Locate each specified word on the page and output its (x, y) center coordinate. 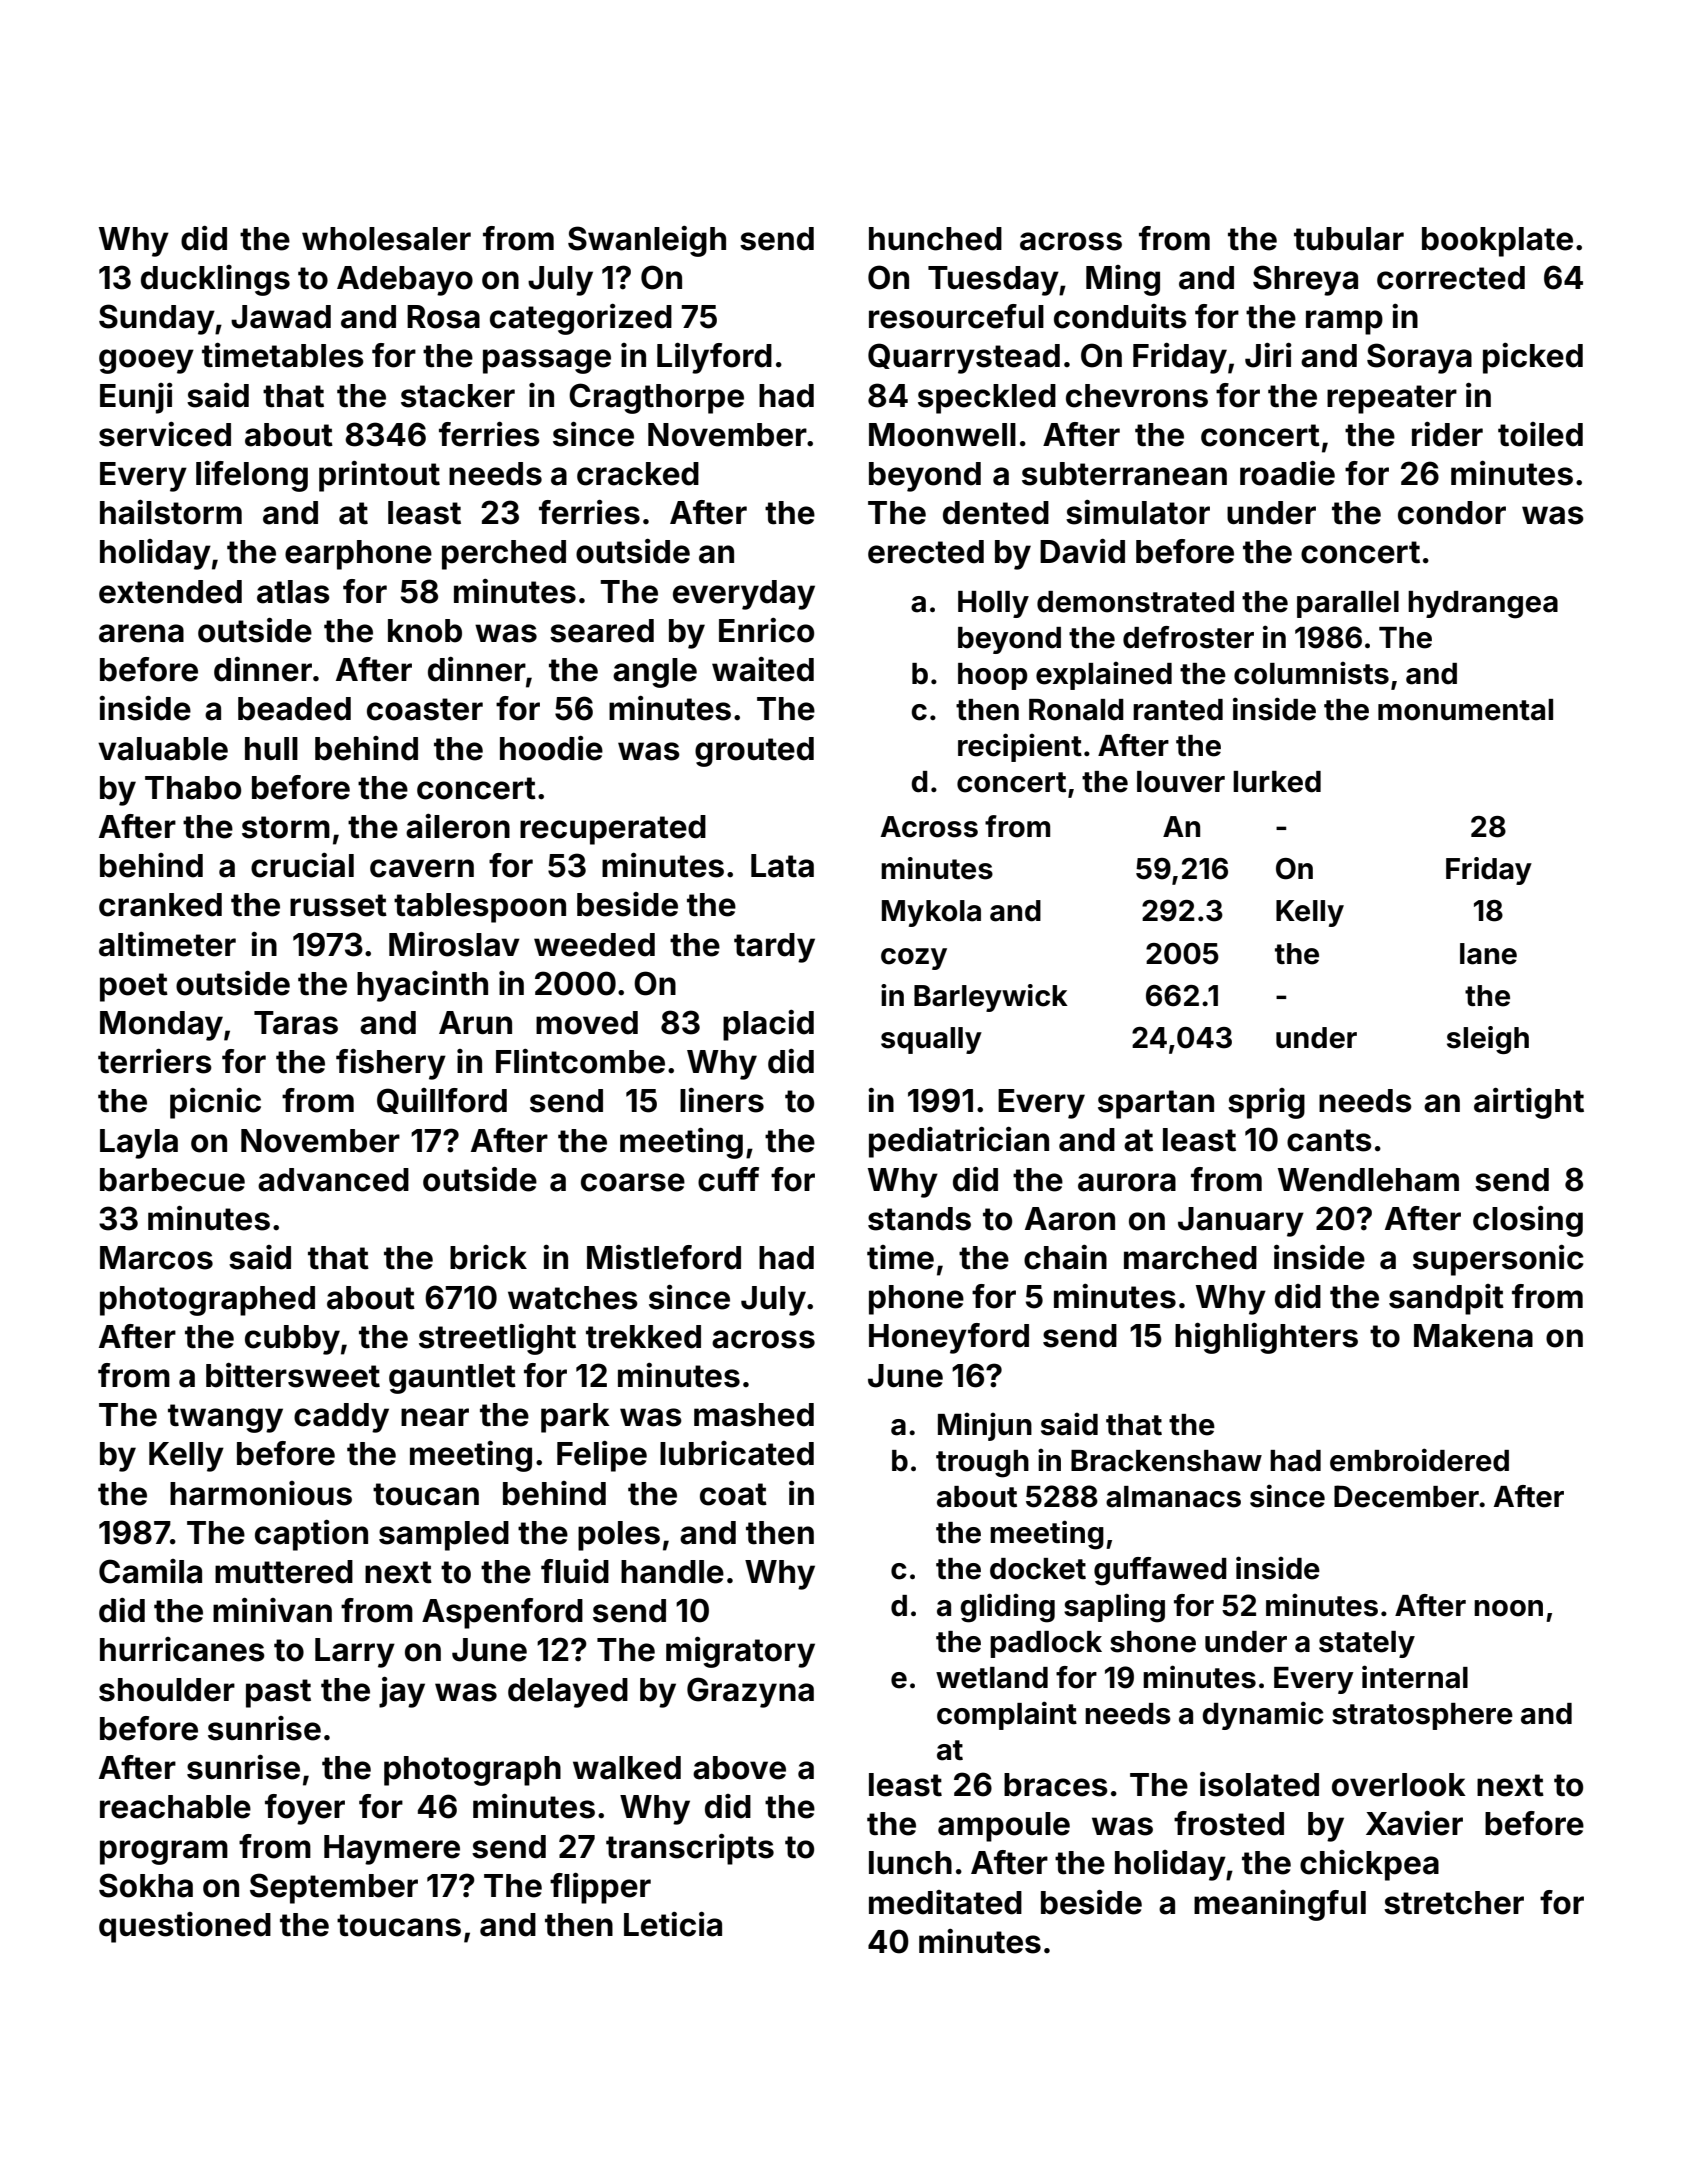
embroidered (1419, 1460)
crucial (302, 865)
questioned (185, 1927)
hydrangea (1483, 605)
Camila (150, 1571)
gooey (146, 361)
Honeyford (949, 1338)
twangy (225, 1418)
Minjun (985, 1426)
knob (425, 631)
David (1082, 551)
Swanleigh (647, 241)
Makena (1473, 1336)
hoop (993, 676)
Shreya (1305, 280)
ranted (1178, 710)
